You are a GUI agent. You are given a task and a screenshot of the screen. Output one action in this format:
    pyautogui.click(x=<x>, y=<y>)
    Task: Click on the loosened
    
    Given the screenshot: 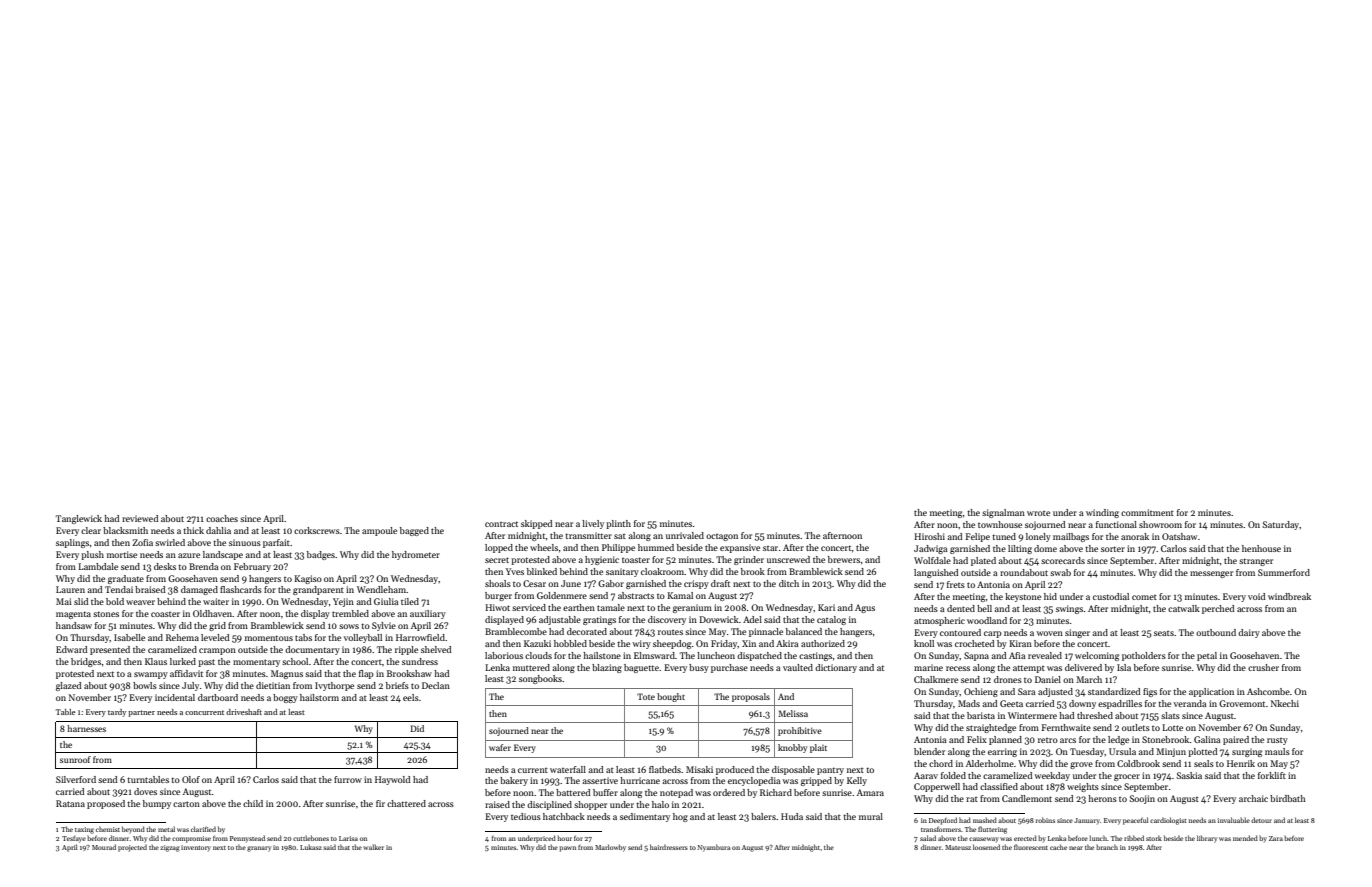 What is the action you would take?
    pyautogui.click(x=986, y=847)
